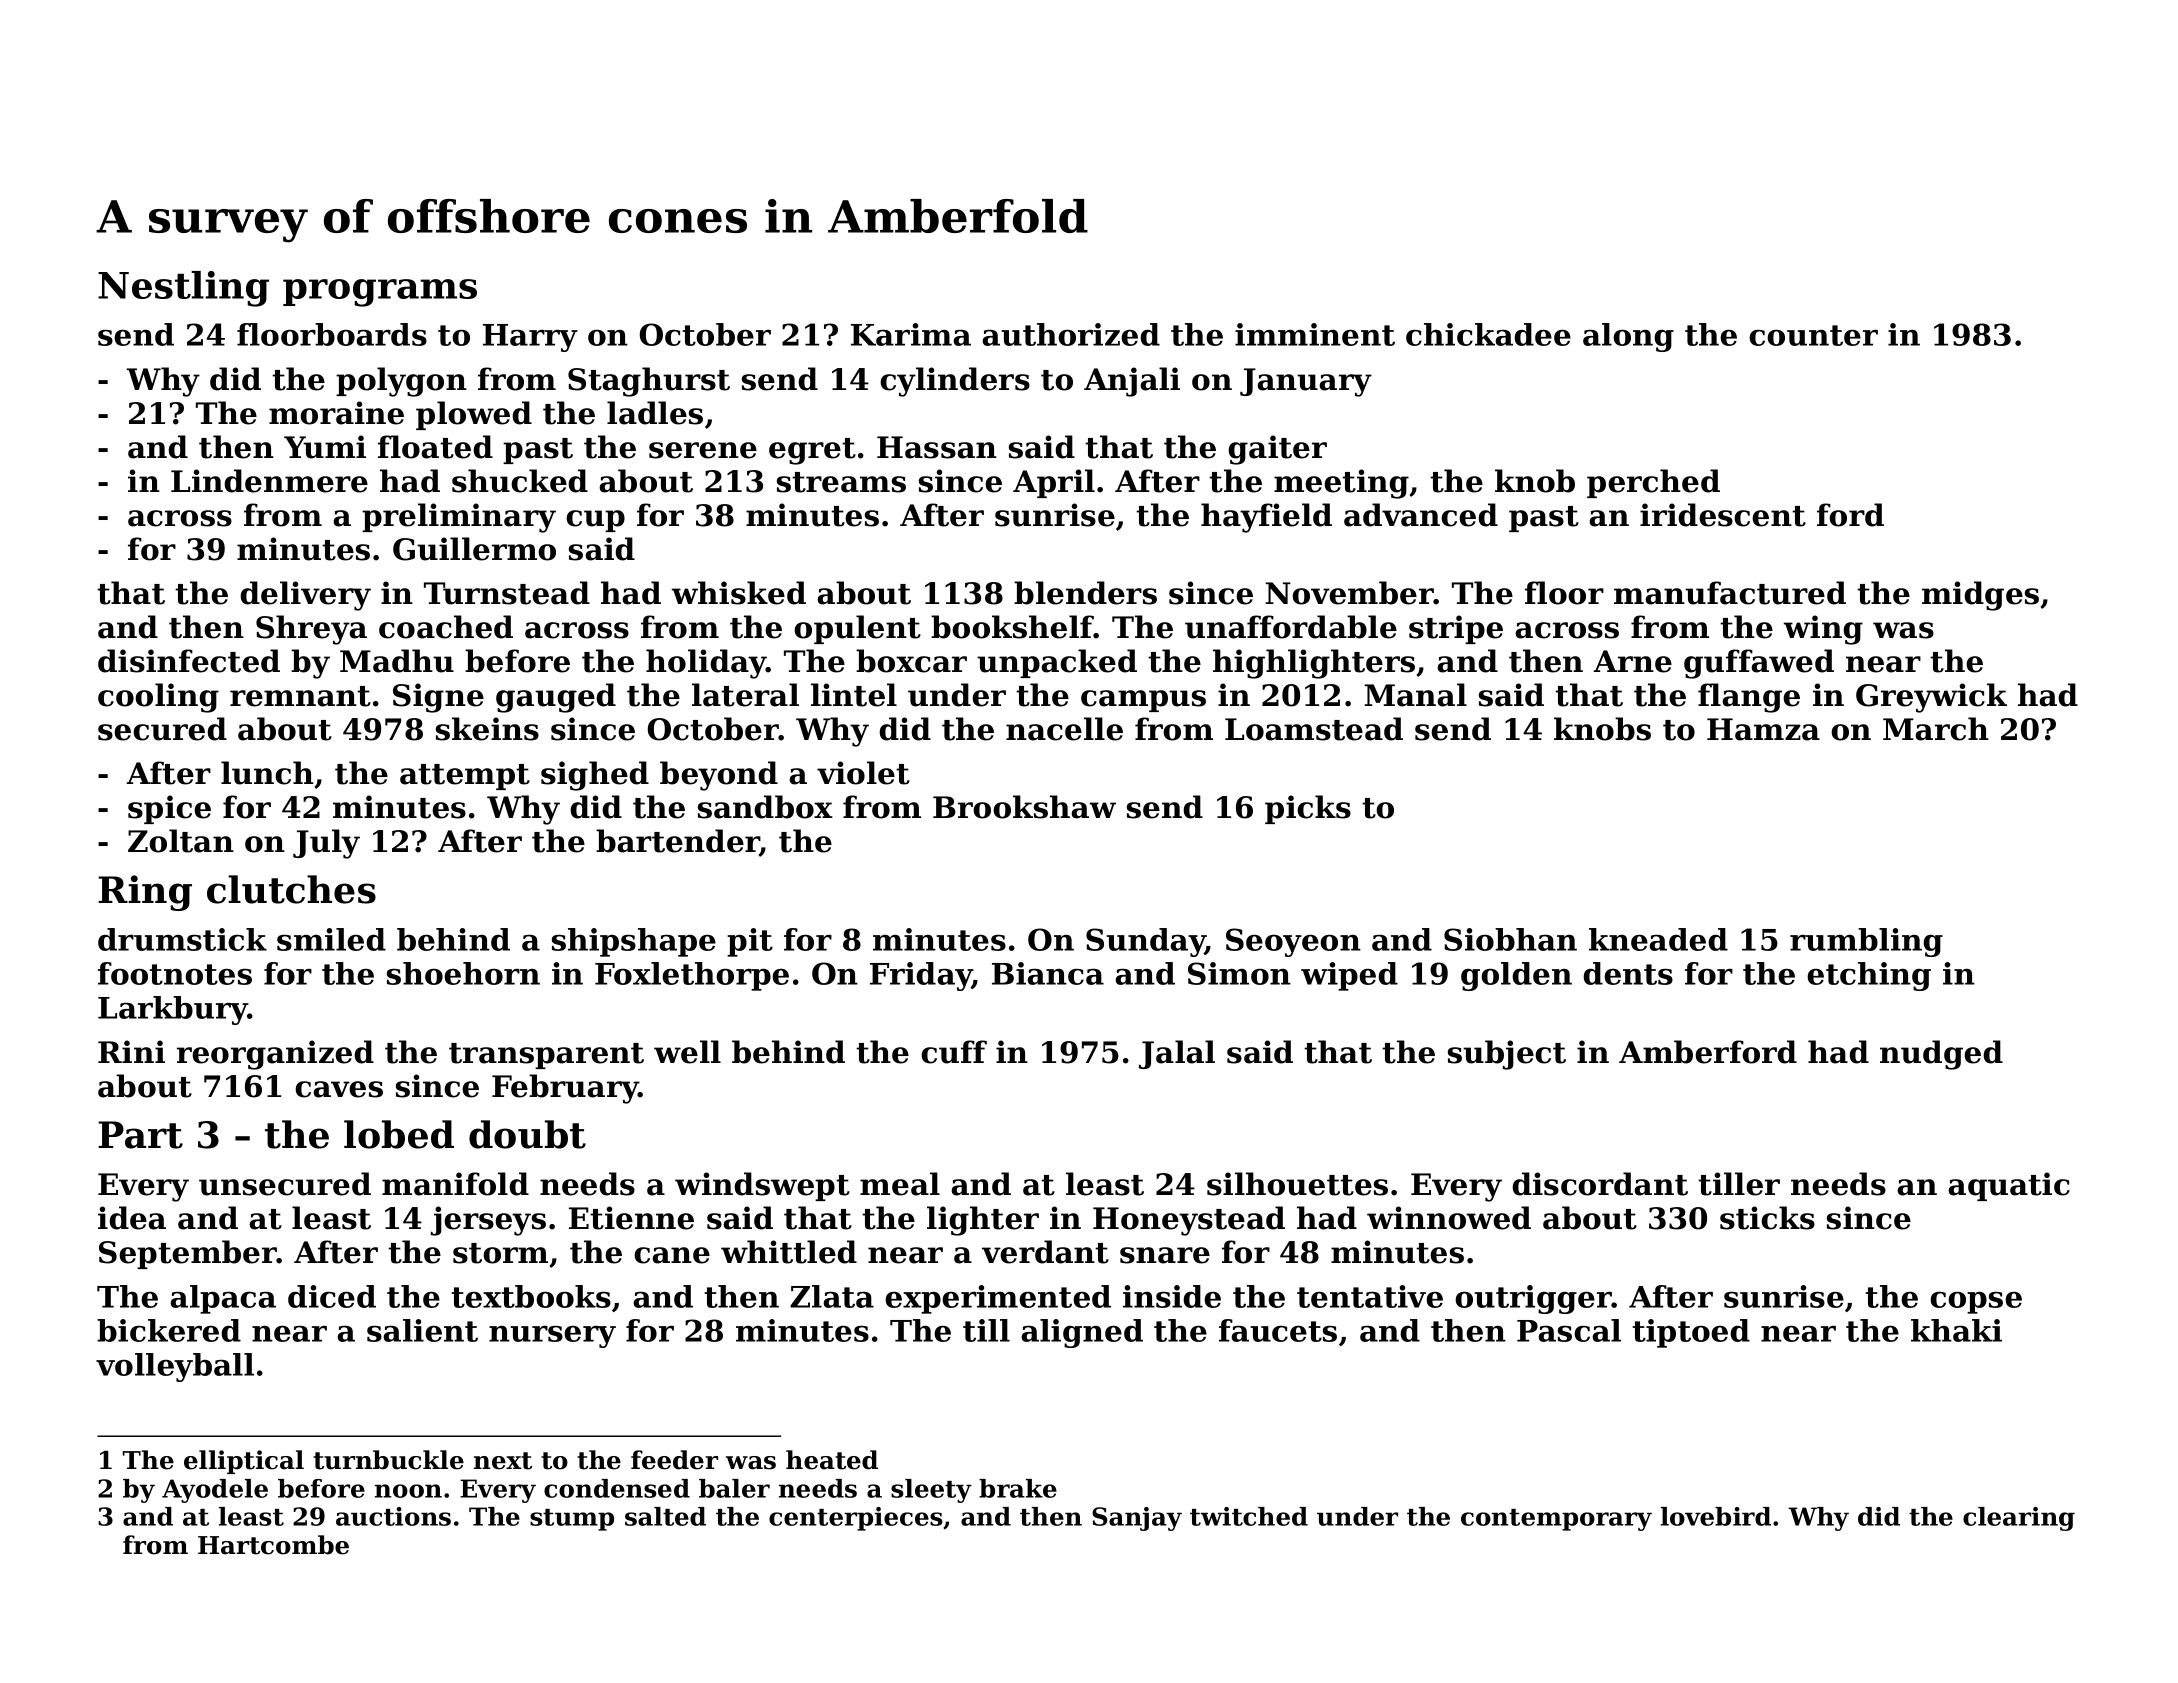  I want to click on Hartcombe, so click(273, 1545).
